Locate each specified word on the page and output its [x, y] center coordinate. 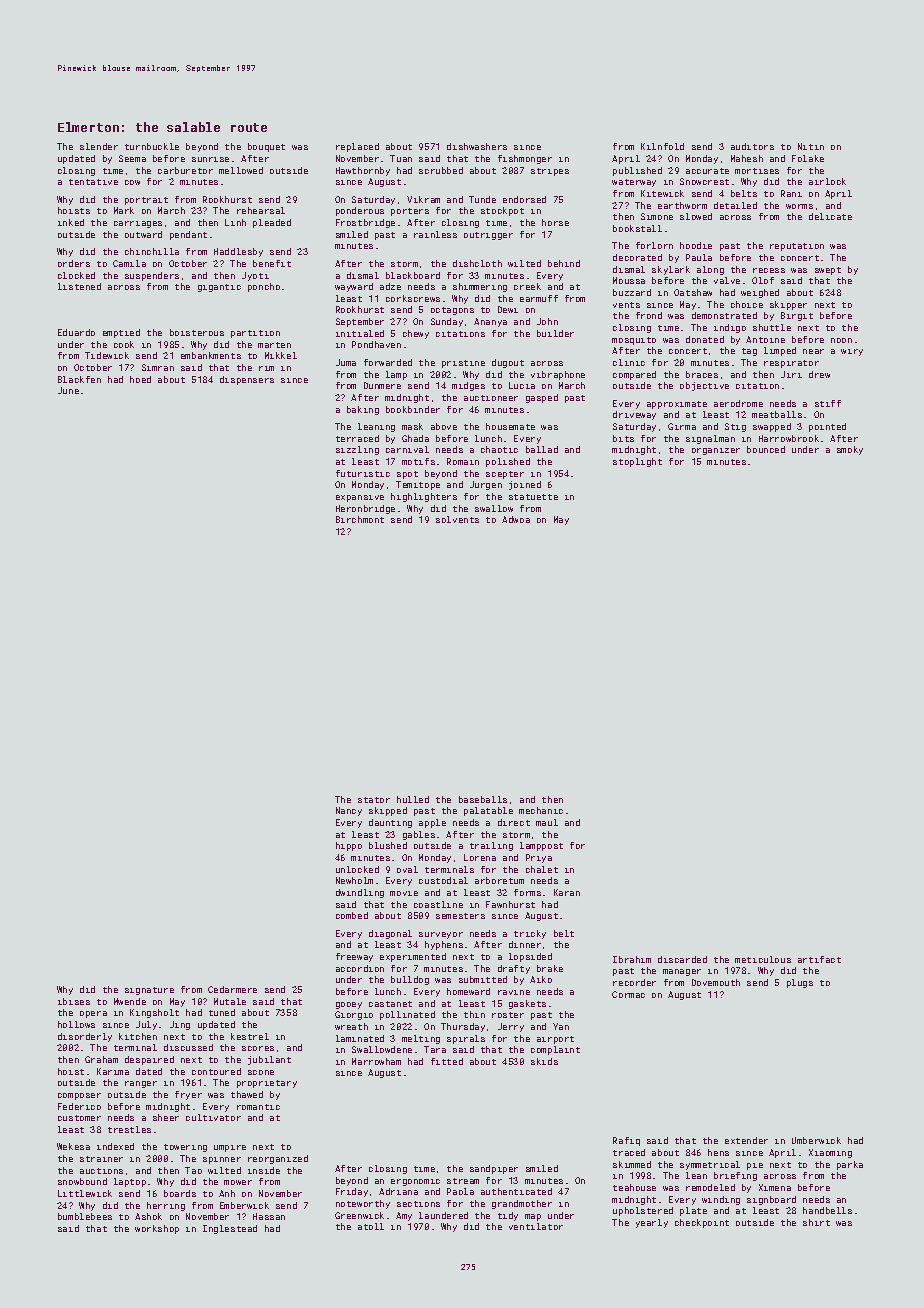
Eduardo [76, 332]
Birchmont [360, 519]
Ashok [148, 1216]
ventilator [536, 1226]
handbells [827, 1210]
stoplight [637, 462]
